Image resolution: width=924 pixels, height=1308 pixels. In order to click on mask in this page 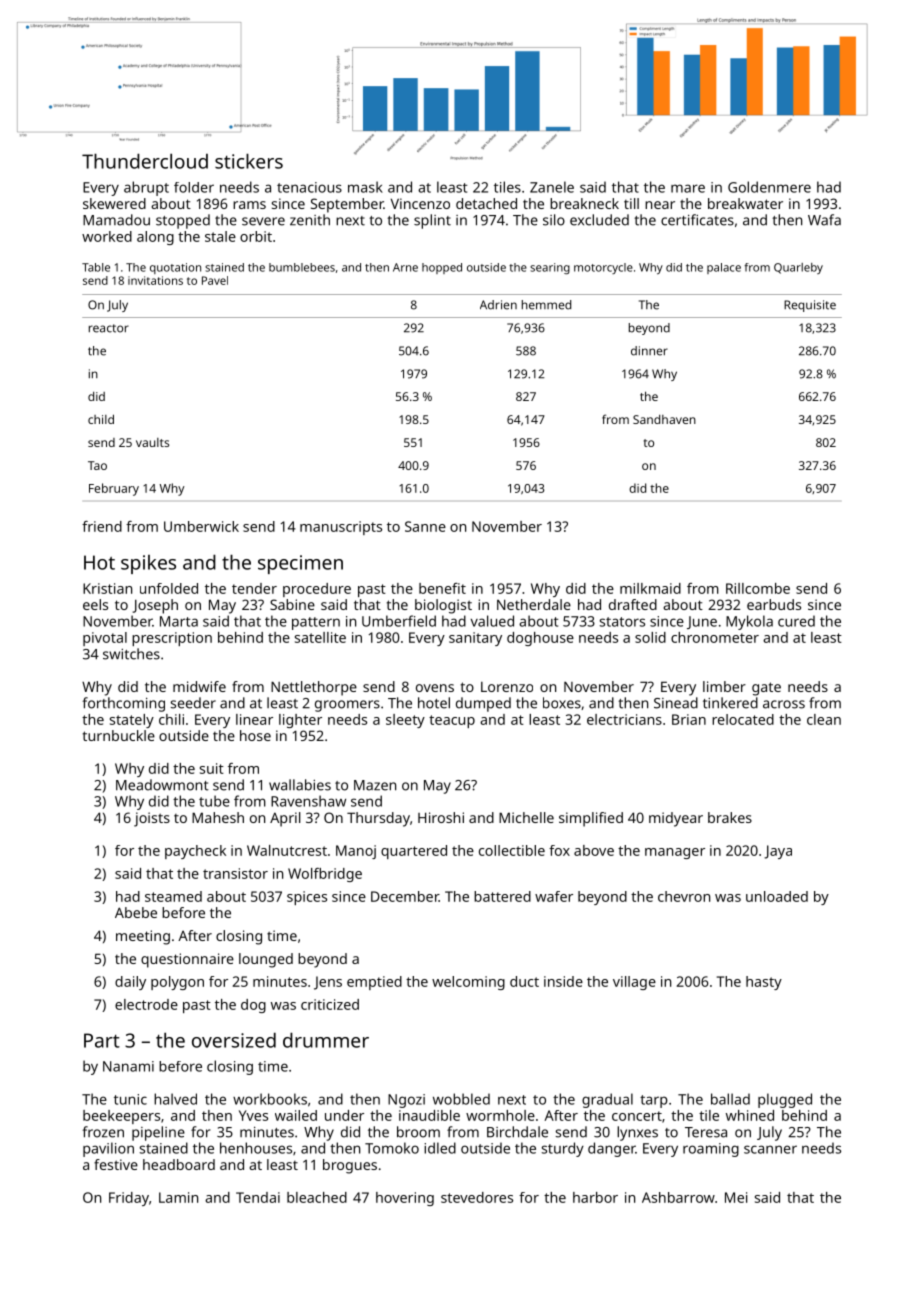, I will do `click(365, 187)`.
